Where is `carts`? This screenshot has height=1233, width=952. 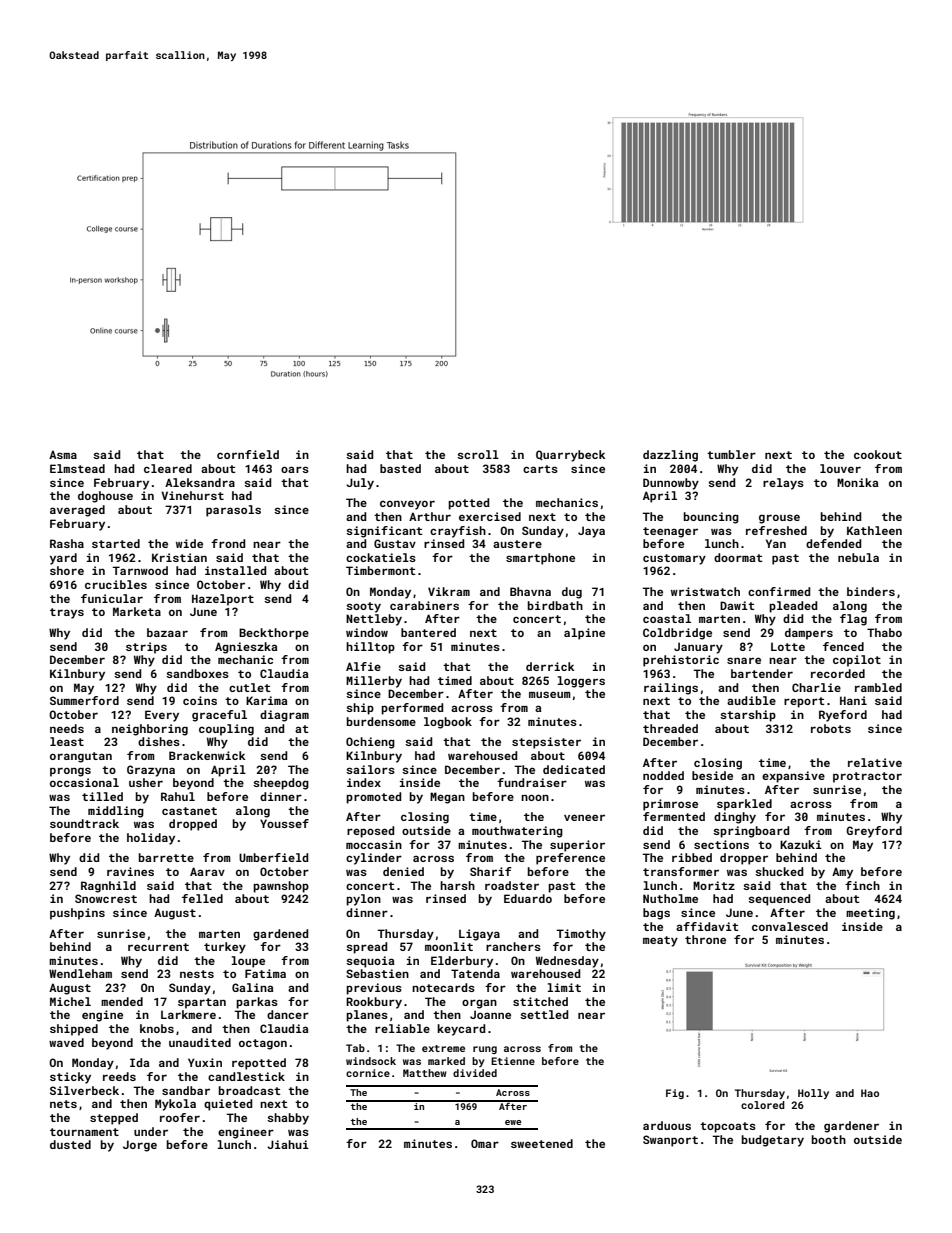
carts is located at coordinates (540, 469).
